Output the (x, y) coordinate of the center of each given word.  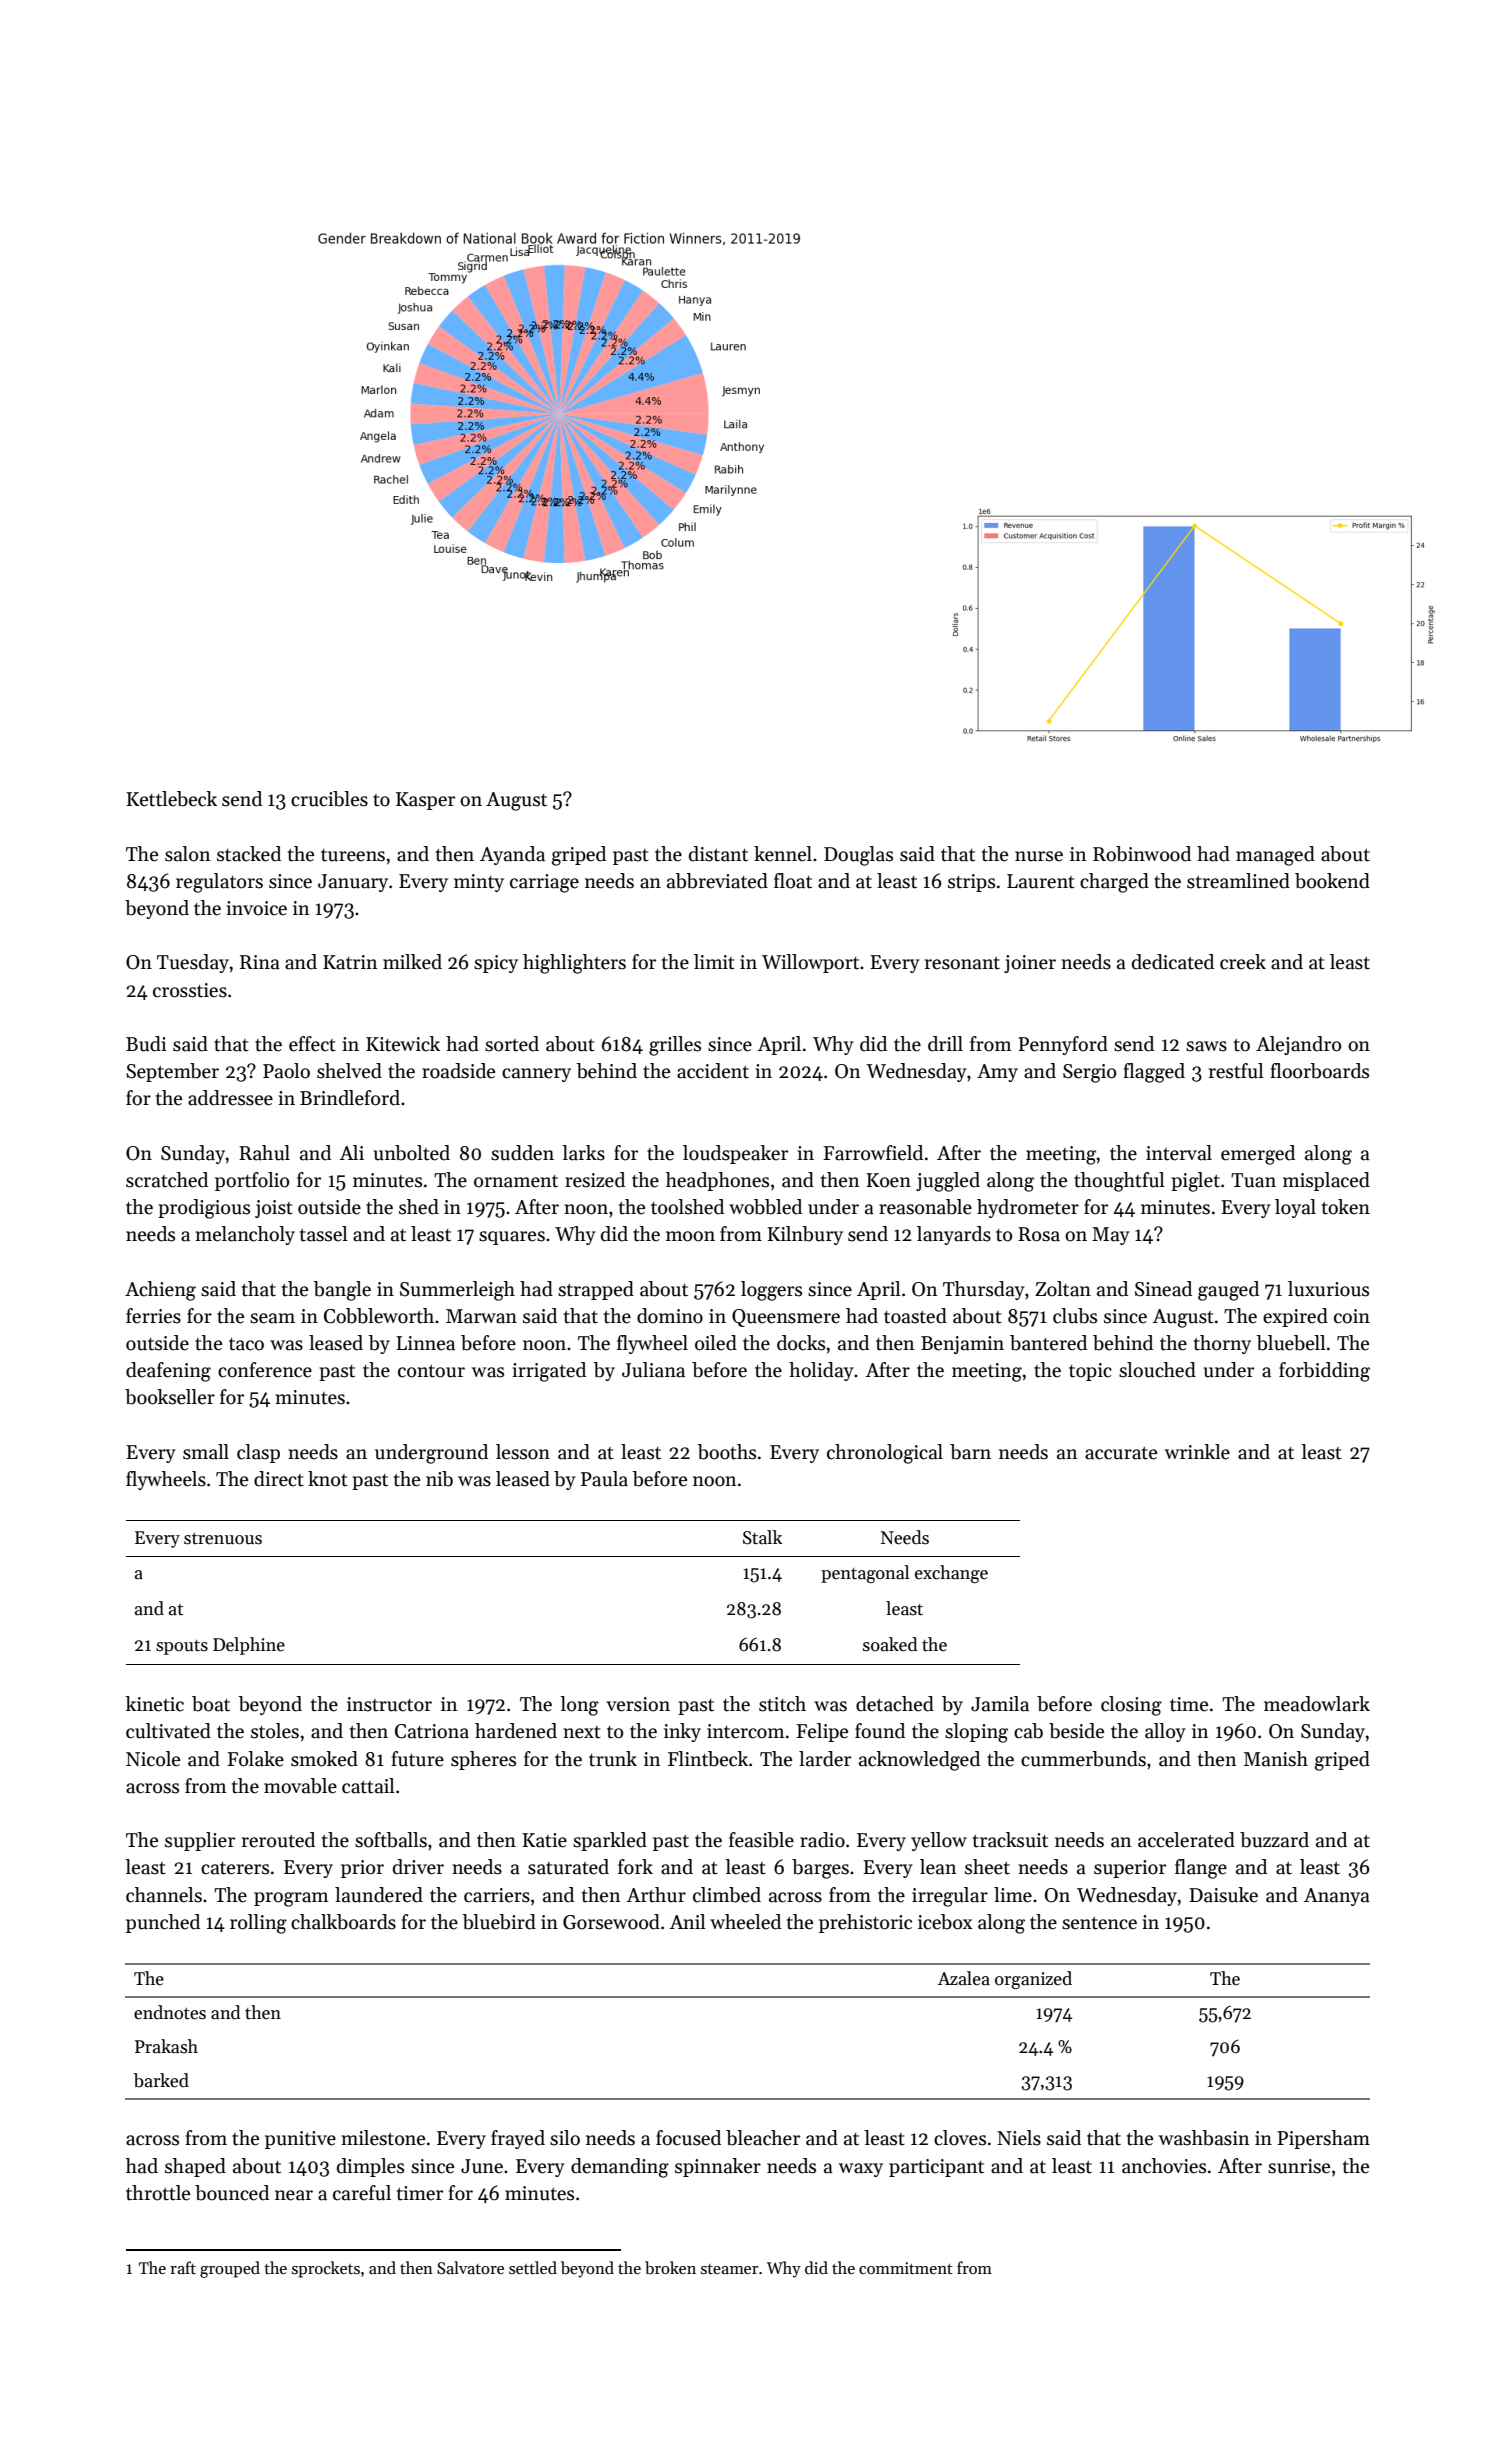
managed (1275, 856)
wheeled (745, 1922)
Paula (604, 1479)
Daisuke (1223, 1895)
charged (1114, 883)
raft (183, 2267)
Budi (146, 1044)
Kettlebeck (171, 799)
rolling (258, 1924)
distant (718, 854)
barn (970, 1452)
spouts (182, 1647)
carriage (544, 883)
